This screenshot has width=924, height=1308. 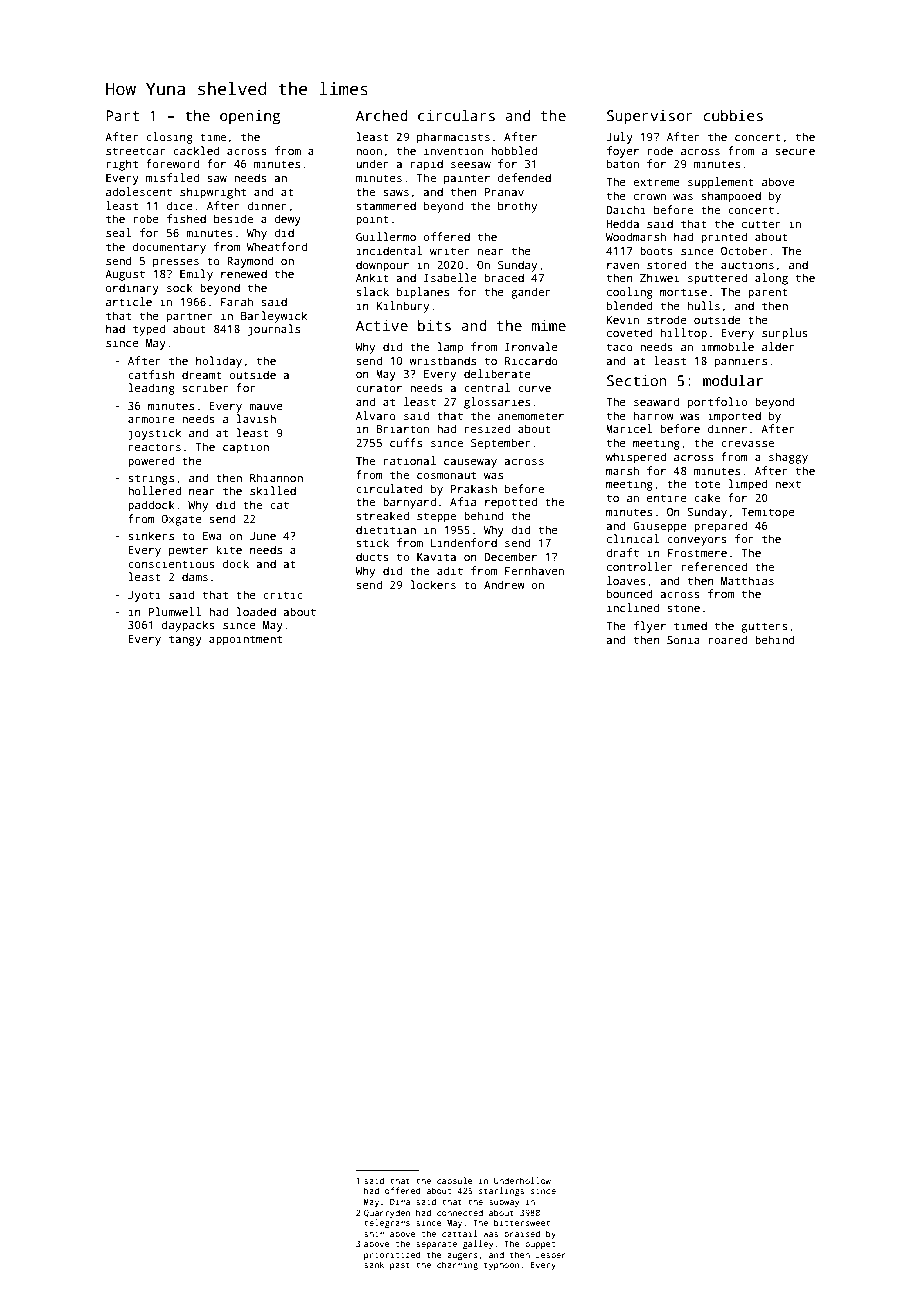 What do you see at coordinates (374, 1264) in the screenshot?
I see `sank` at bounding box center [374, 1264].
